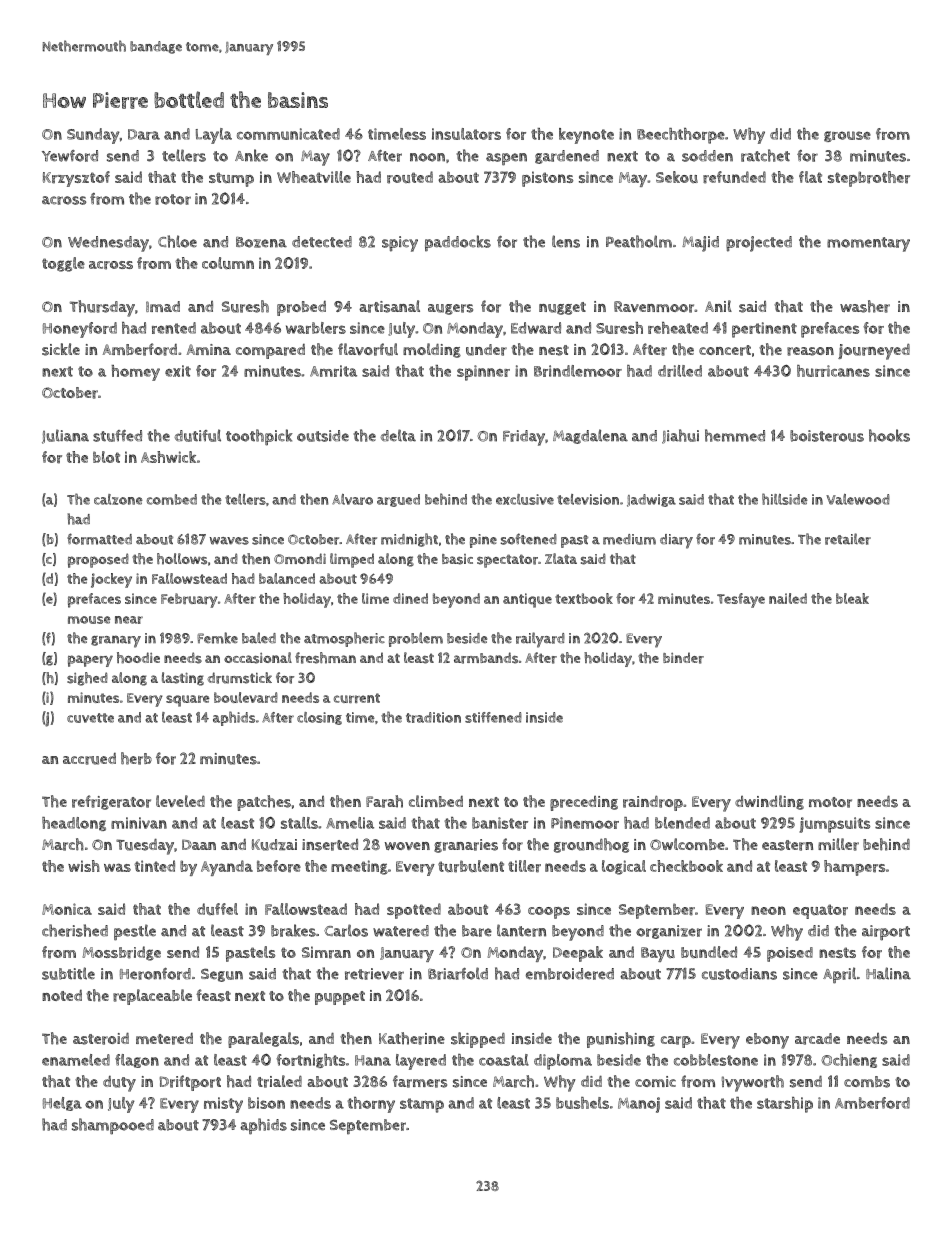 The height and width of the page is (1233, 952). I want to click on Tesfaye, so click(741, 600).
